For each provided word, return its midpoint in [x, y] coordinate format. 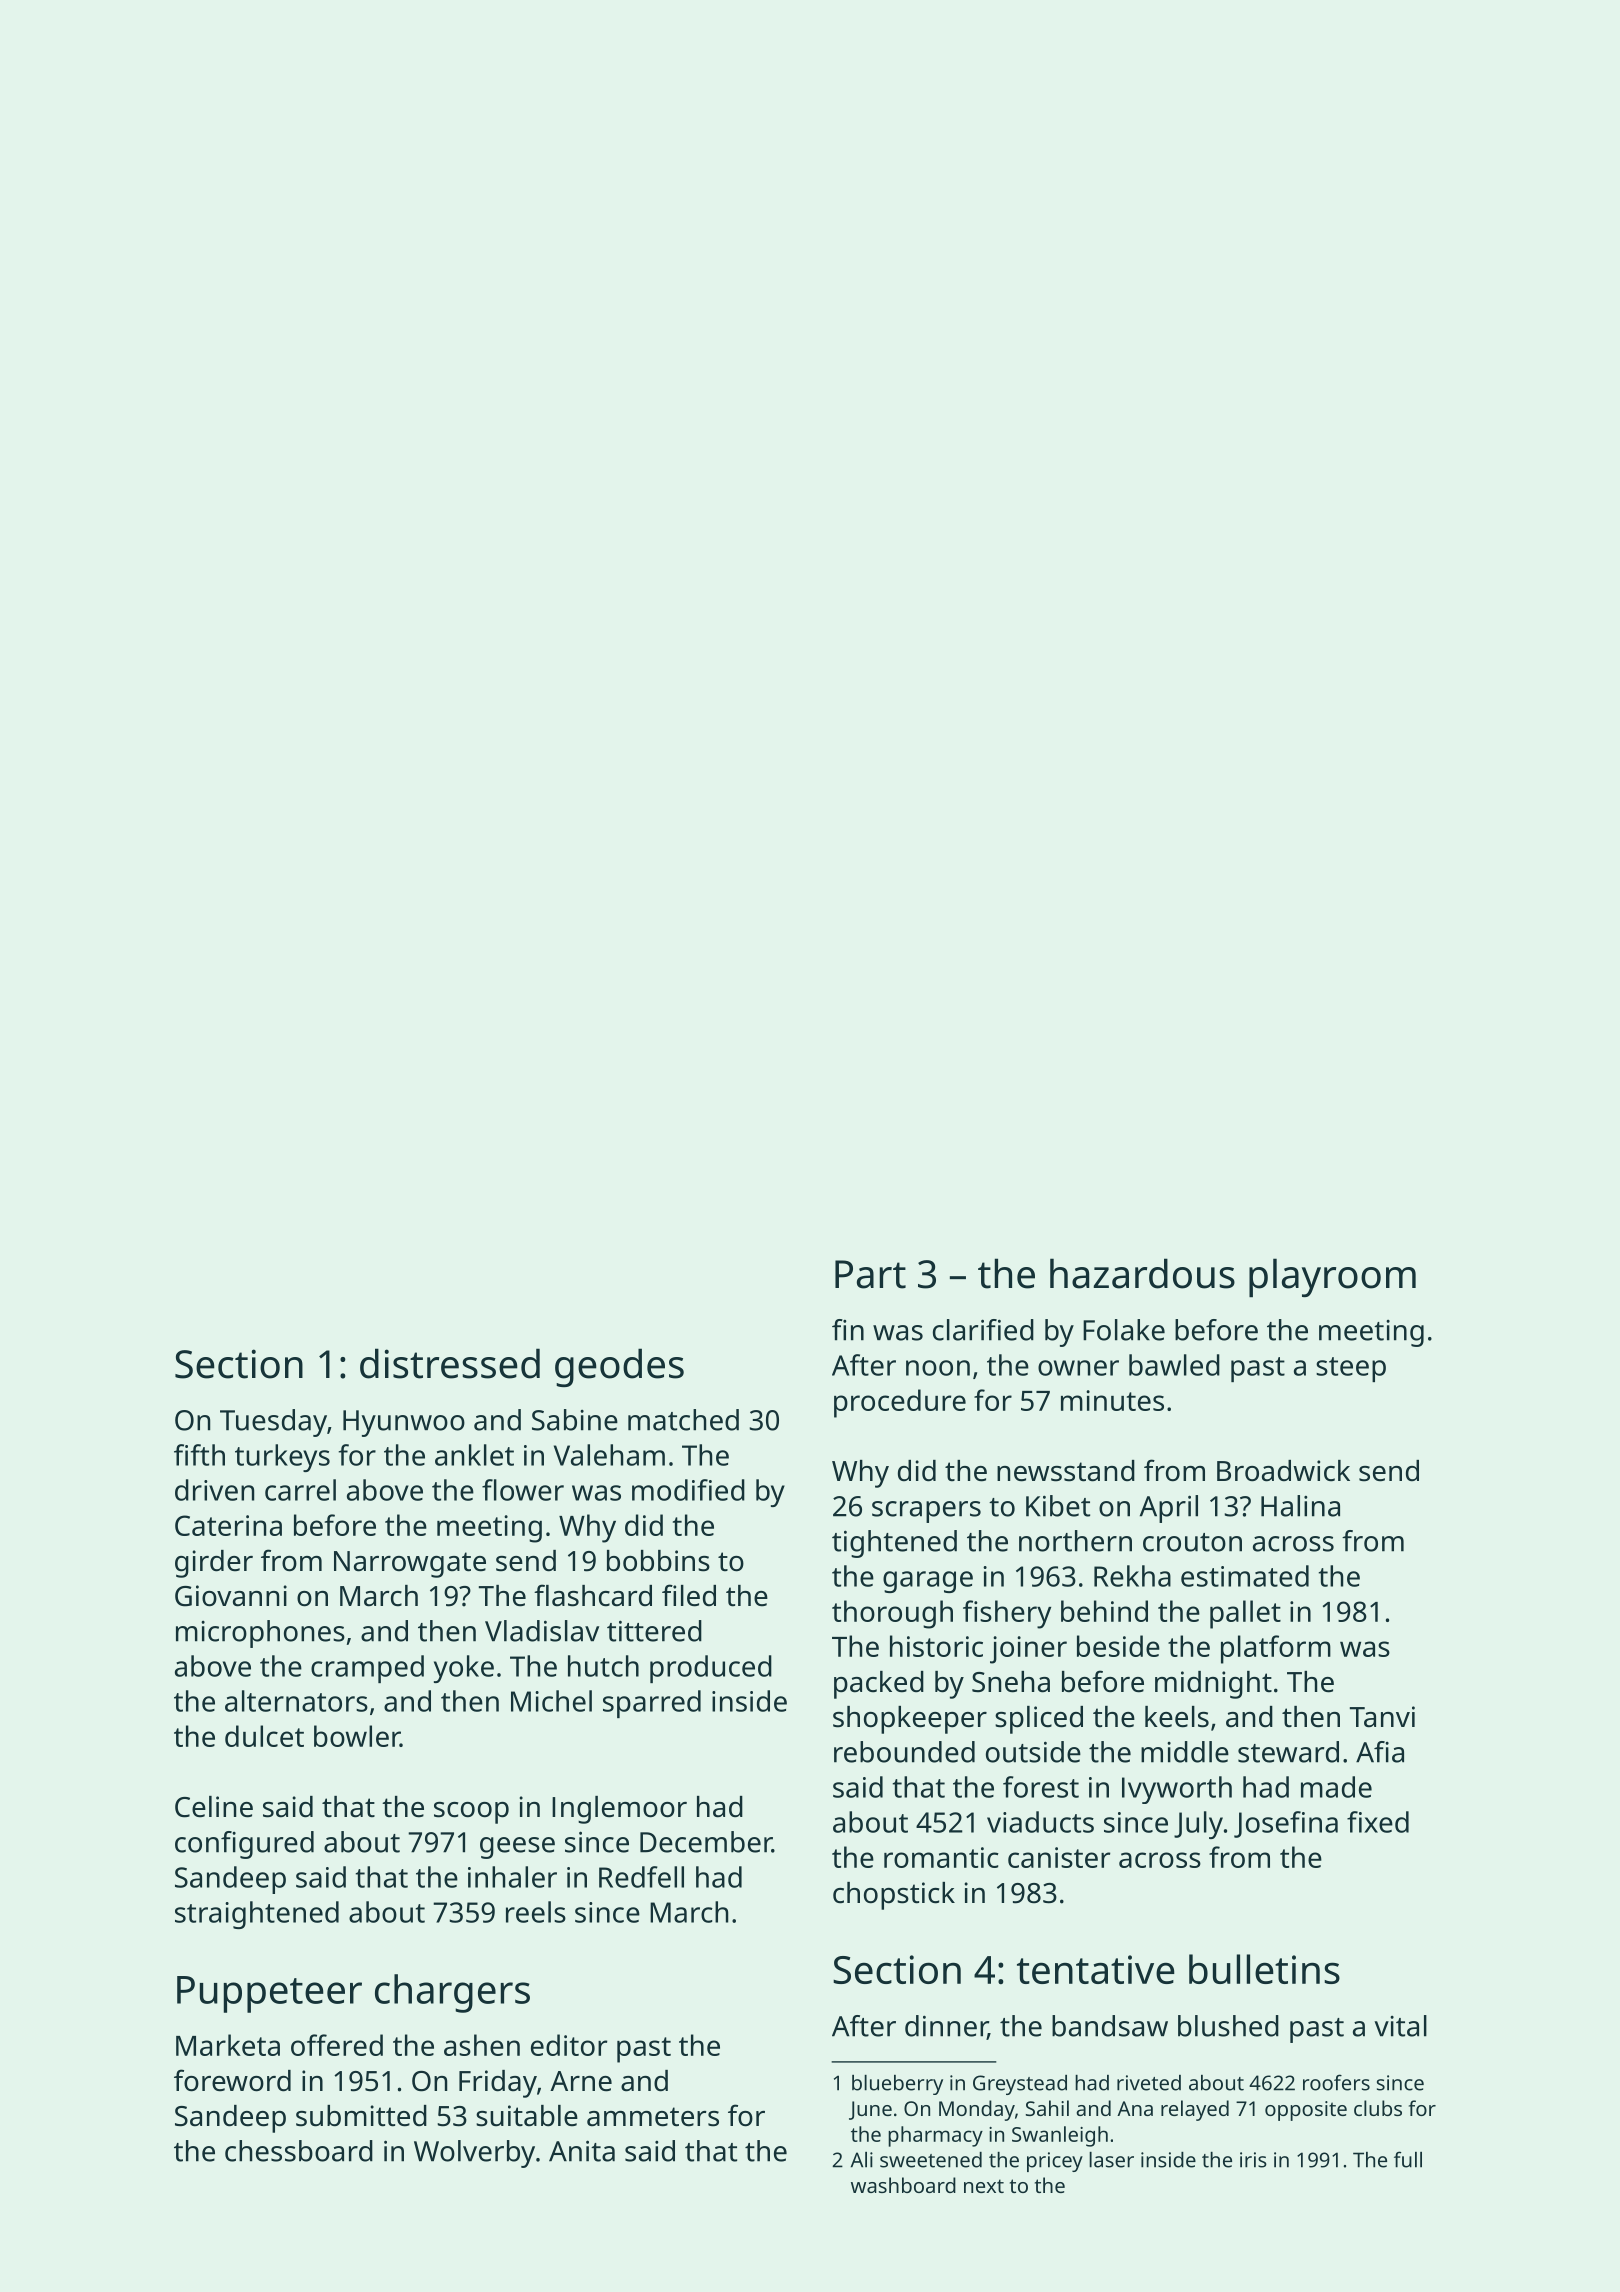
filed [689, 1595]
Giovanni [231, 1596]
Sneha [1011, 1682]
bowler [357, 1736]
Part [870, 1274]
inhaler [512, 1877]
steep [1351, 1369]
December [706, 1842]
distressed [450, 1363]
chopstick [894, 1896]
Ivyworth [1177, 1790]
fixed [1378, 1822]
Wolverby [474, 2154]
